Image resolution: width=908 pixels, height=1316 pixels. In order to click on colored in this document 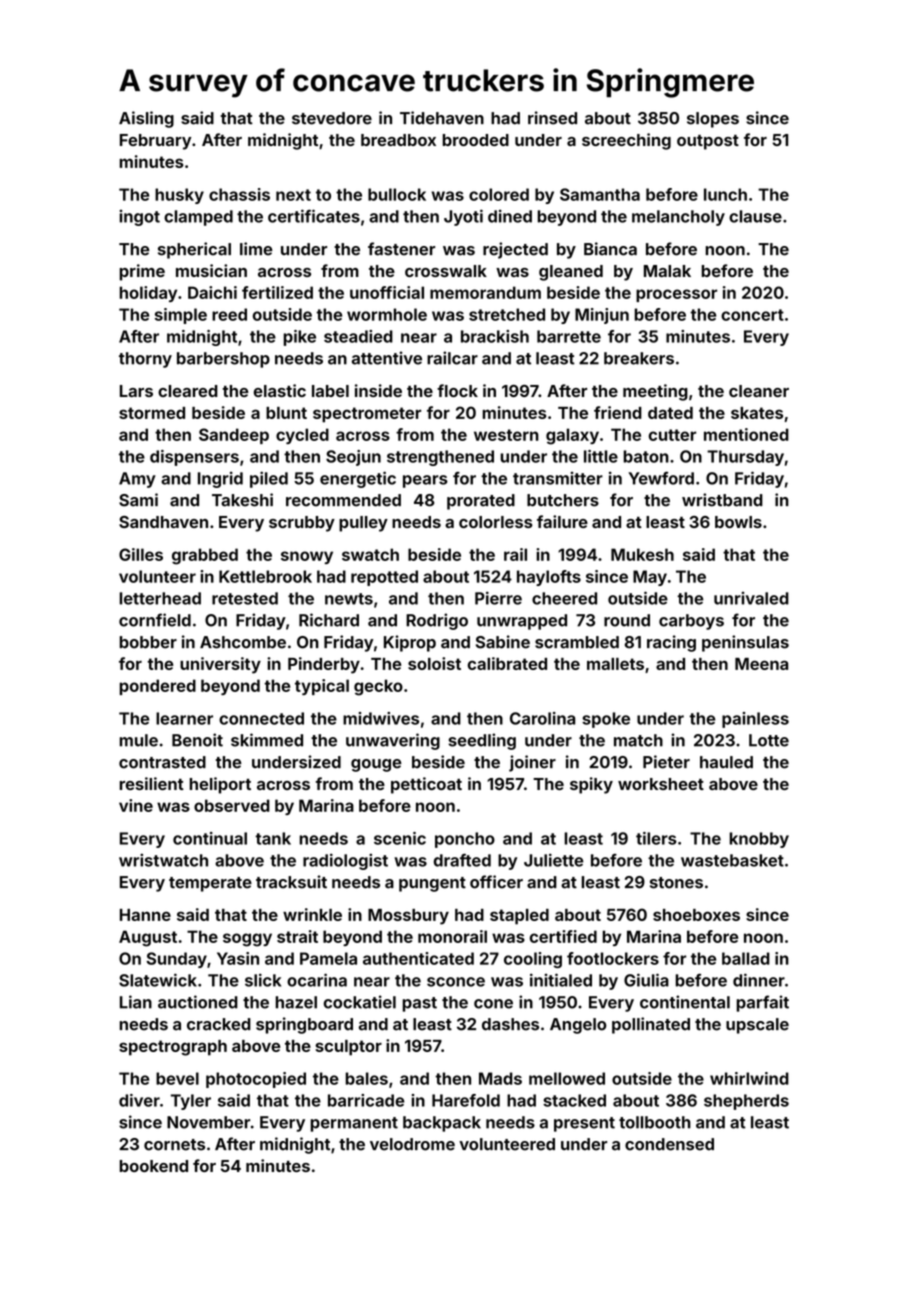, I will do `click(499, 194)`.
